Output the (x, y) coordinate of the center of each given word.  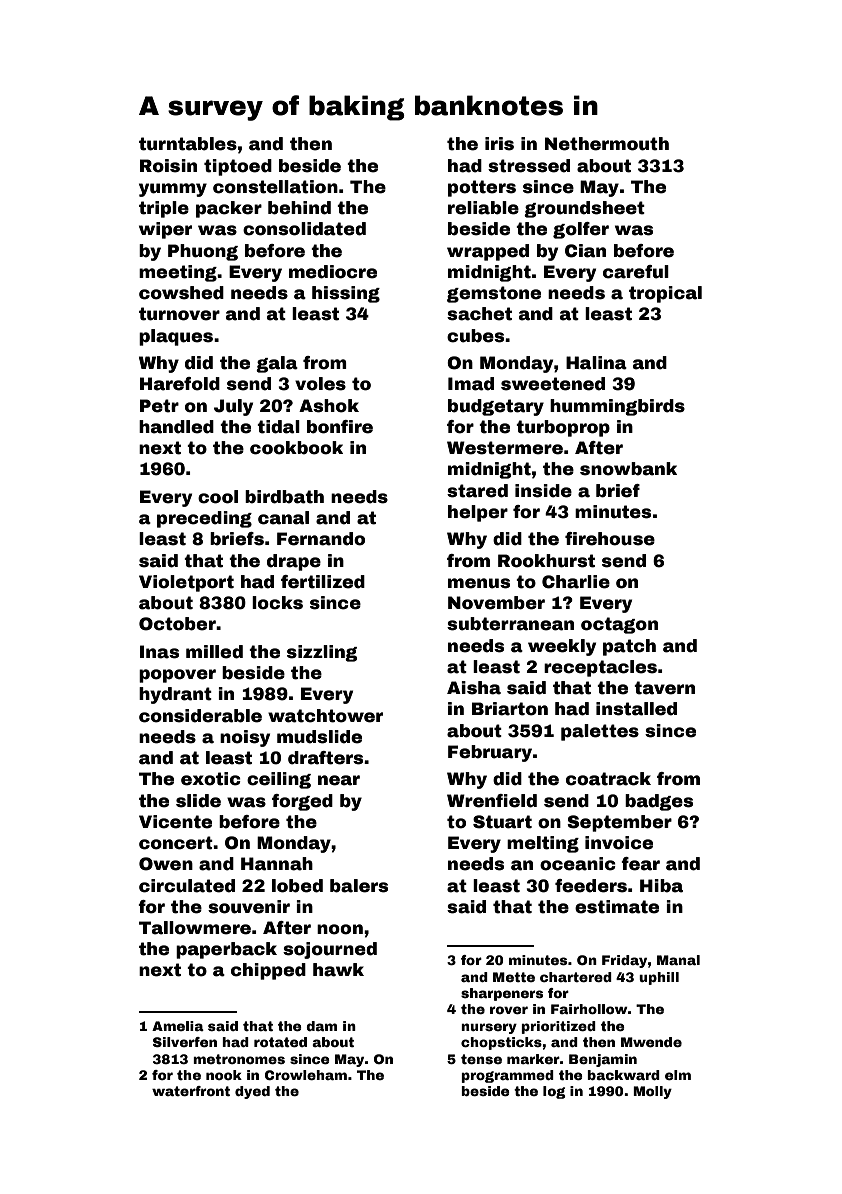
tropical (665, 294)
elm (678, 1075)
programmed (507, 1076)
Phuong (203, 252)
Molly (652, 1092)
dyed (252, 1092)
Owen (166, 864)
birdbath (284, 497)
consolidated (304, 229)
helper (478, 513)
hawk (338, 970)
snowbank (628, 469)
